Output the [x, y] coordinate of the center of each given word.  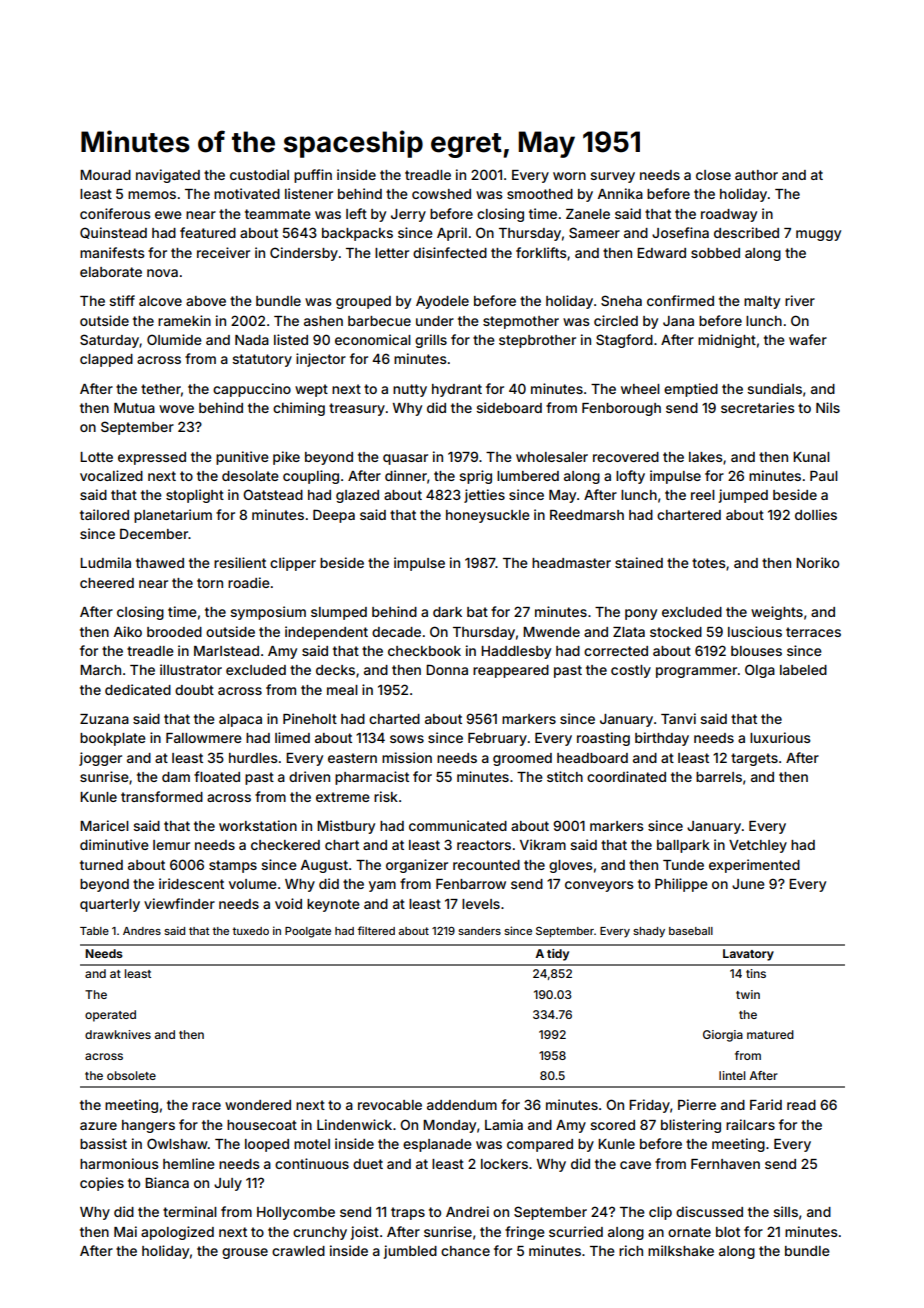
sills [785, 1211]
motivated [247, 193]
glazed [357, 496]
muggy [818, 235]
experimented [754, 866]
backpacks [357, 234]
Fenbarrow [471, 884]
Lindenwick [354, 1124]
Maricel [104, 825]
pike [286, 458]
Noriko [817, 562]
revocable [390, 1105]
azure [98, 1126]
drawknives [118, 1034]
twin [748, 994]
